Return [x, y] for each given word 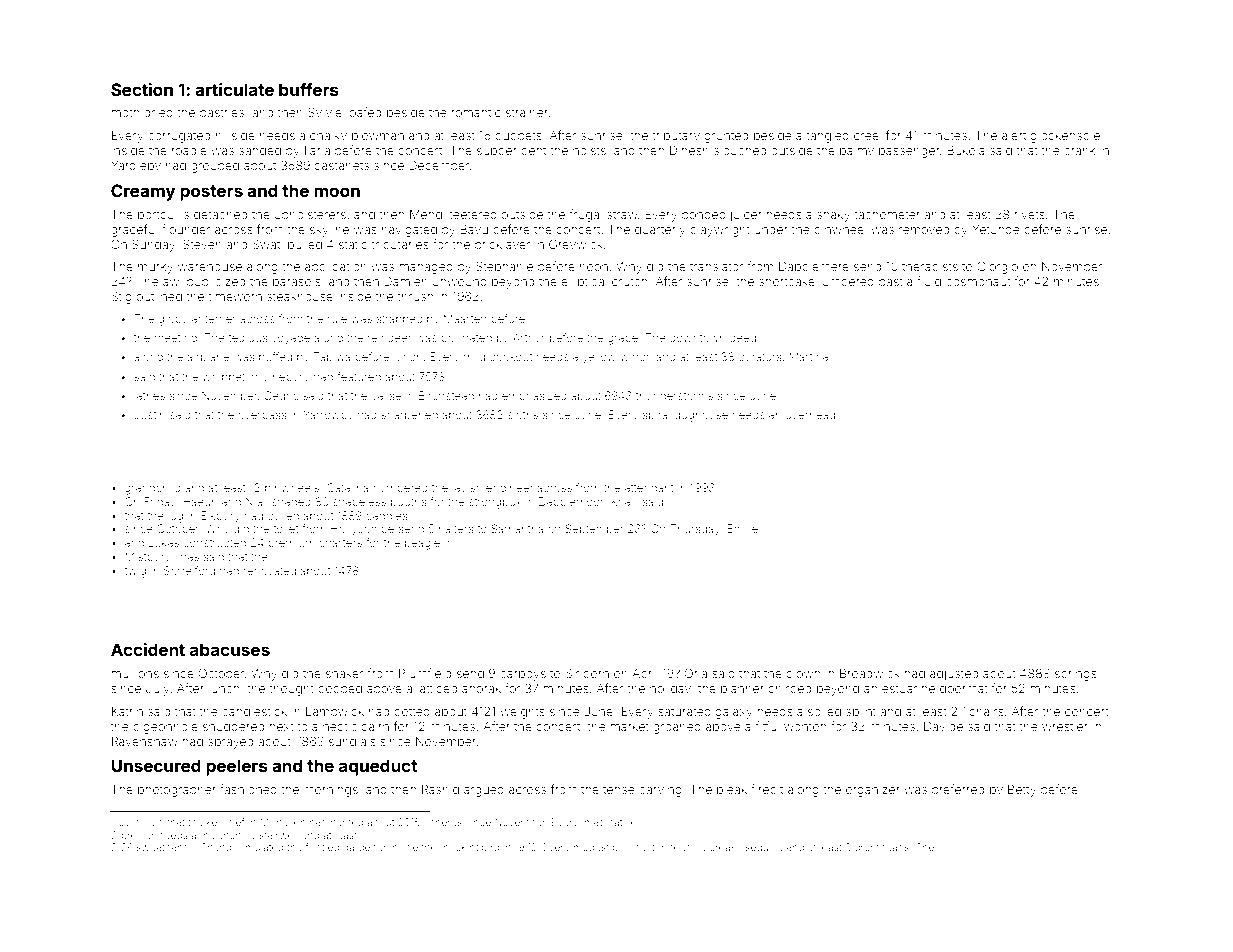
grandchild [153, 489]
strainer [527, 112]
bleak [732, 789]
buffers [309, 89]
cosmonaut [978, 281]
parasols [297, 283]
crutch [629, 281]
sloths [523, 414]
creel [867, 135]
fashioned [248, 789]
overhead [810, 414]
